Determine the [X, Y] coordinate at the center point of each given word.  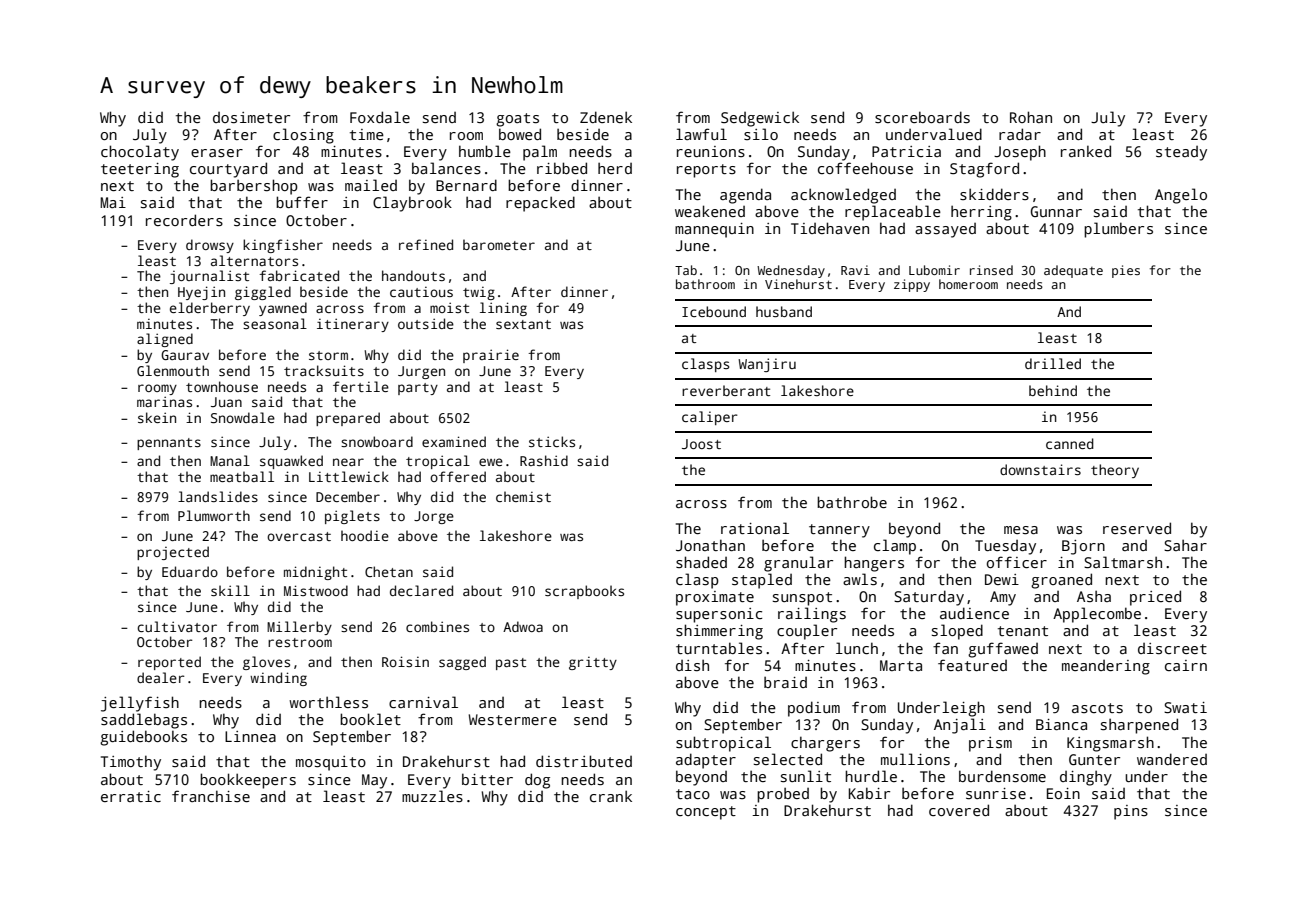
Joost [701, 444]
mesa [1021, 530]
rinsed [991, 270]
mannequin [714, 230]
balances [446, 168]
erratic [131, 796]
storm [328, 355]
